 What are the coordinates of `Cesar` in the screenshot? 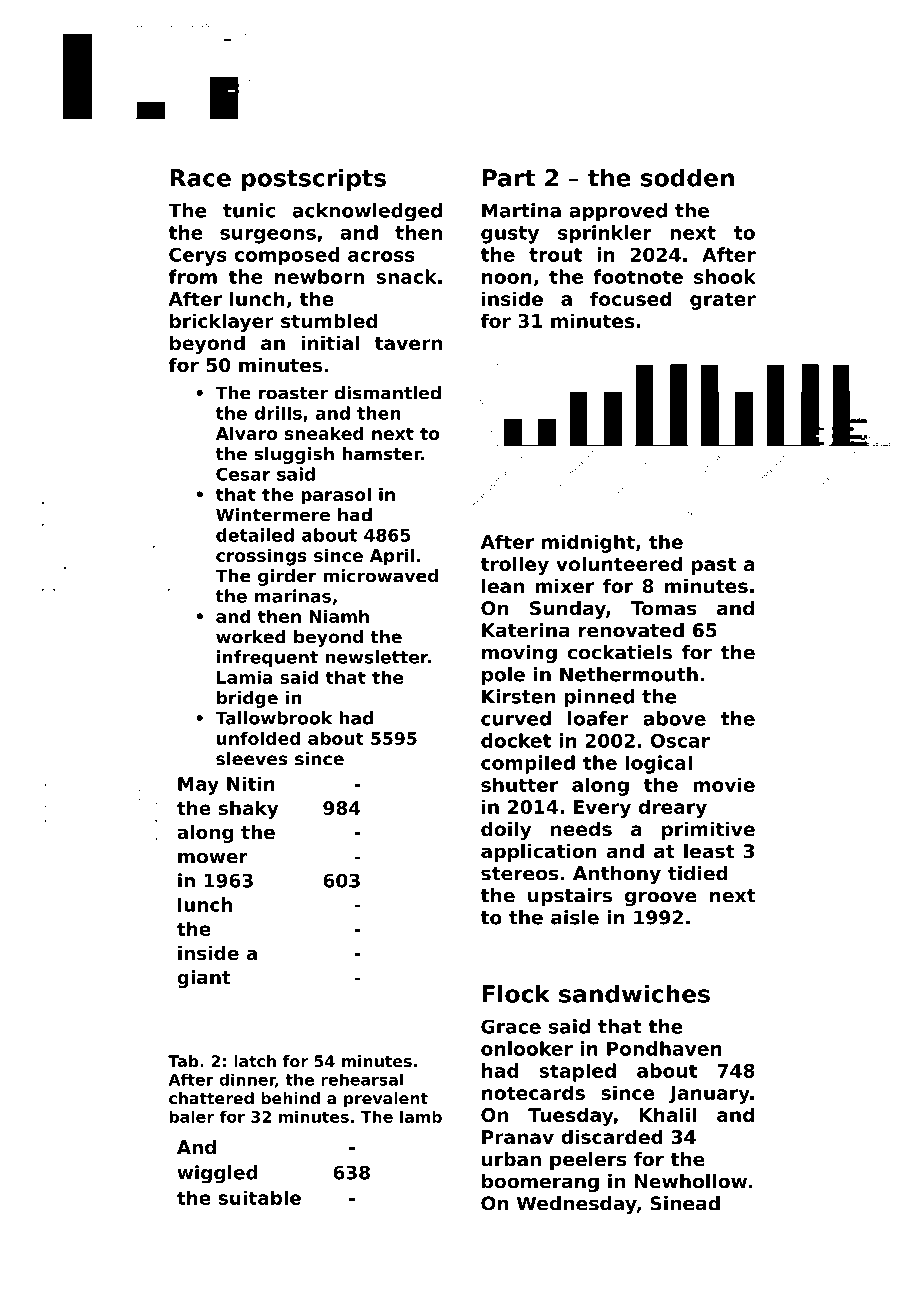 It's located at (243, 474).
